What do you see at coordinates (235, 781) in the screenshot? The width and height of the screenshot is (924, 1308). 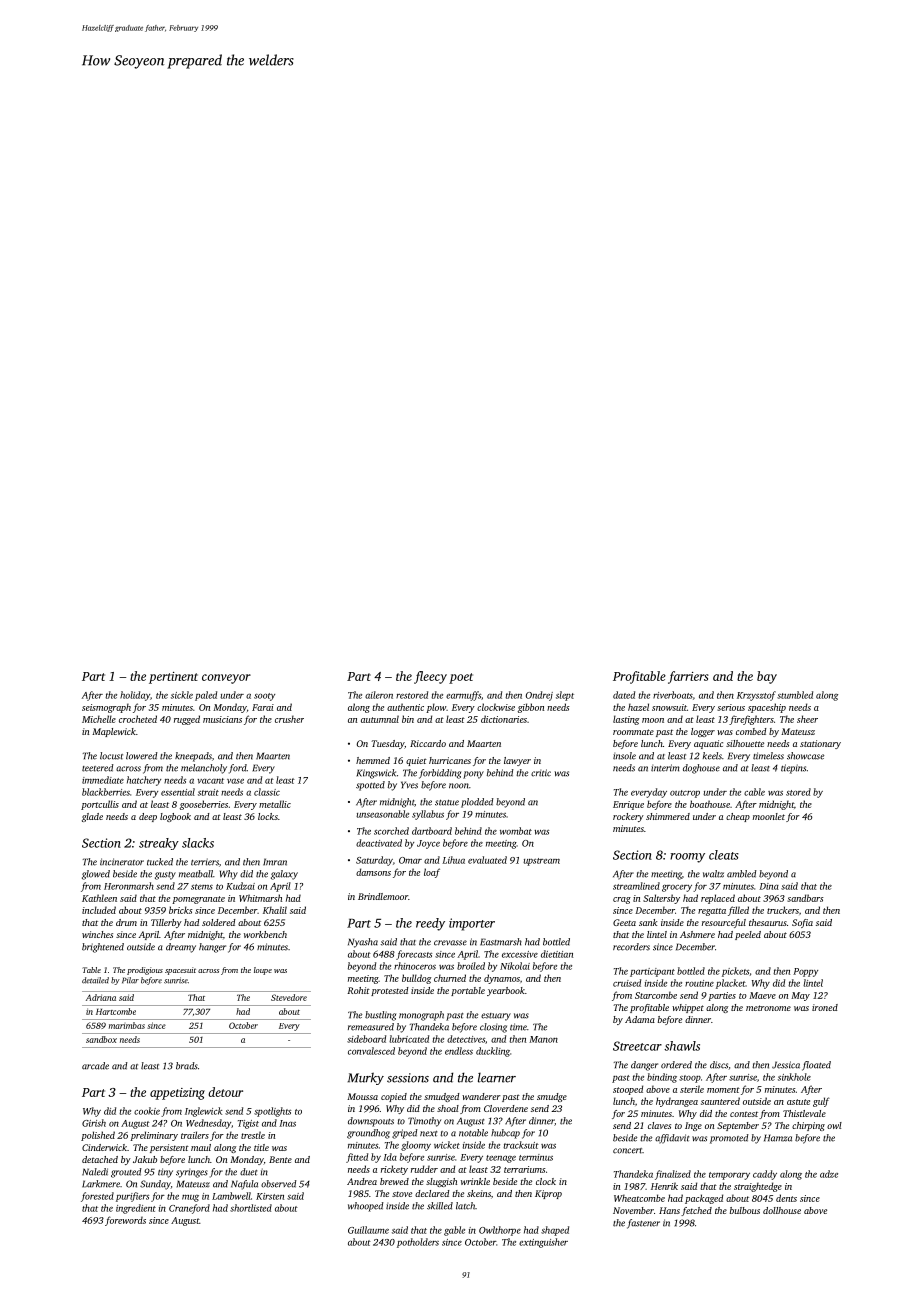 I see `vase` at bounding box center [235, 781].
